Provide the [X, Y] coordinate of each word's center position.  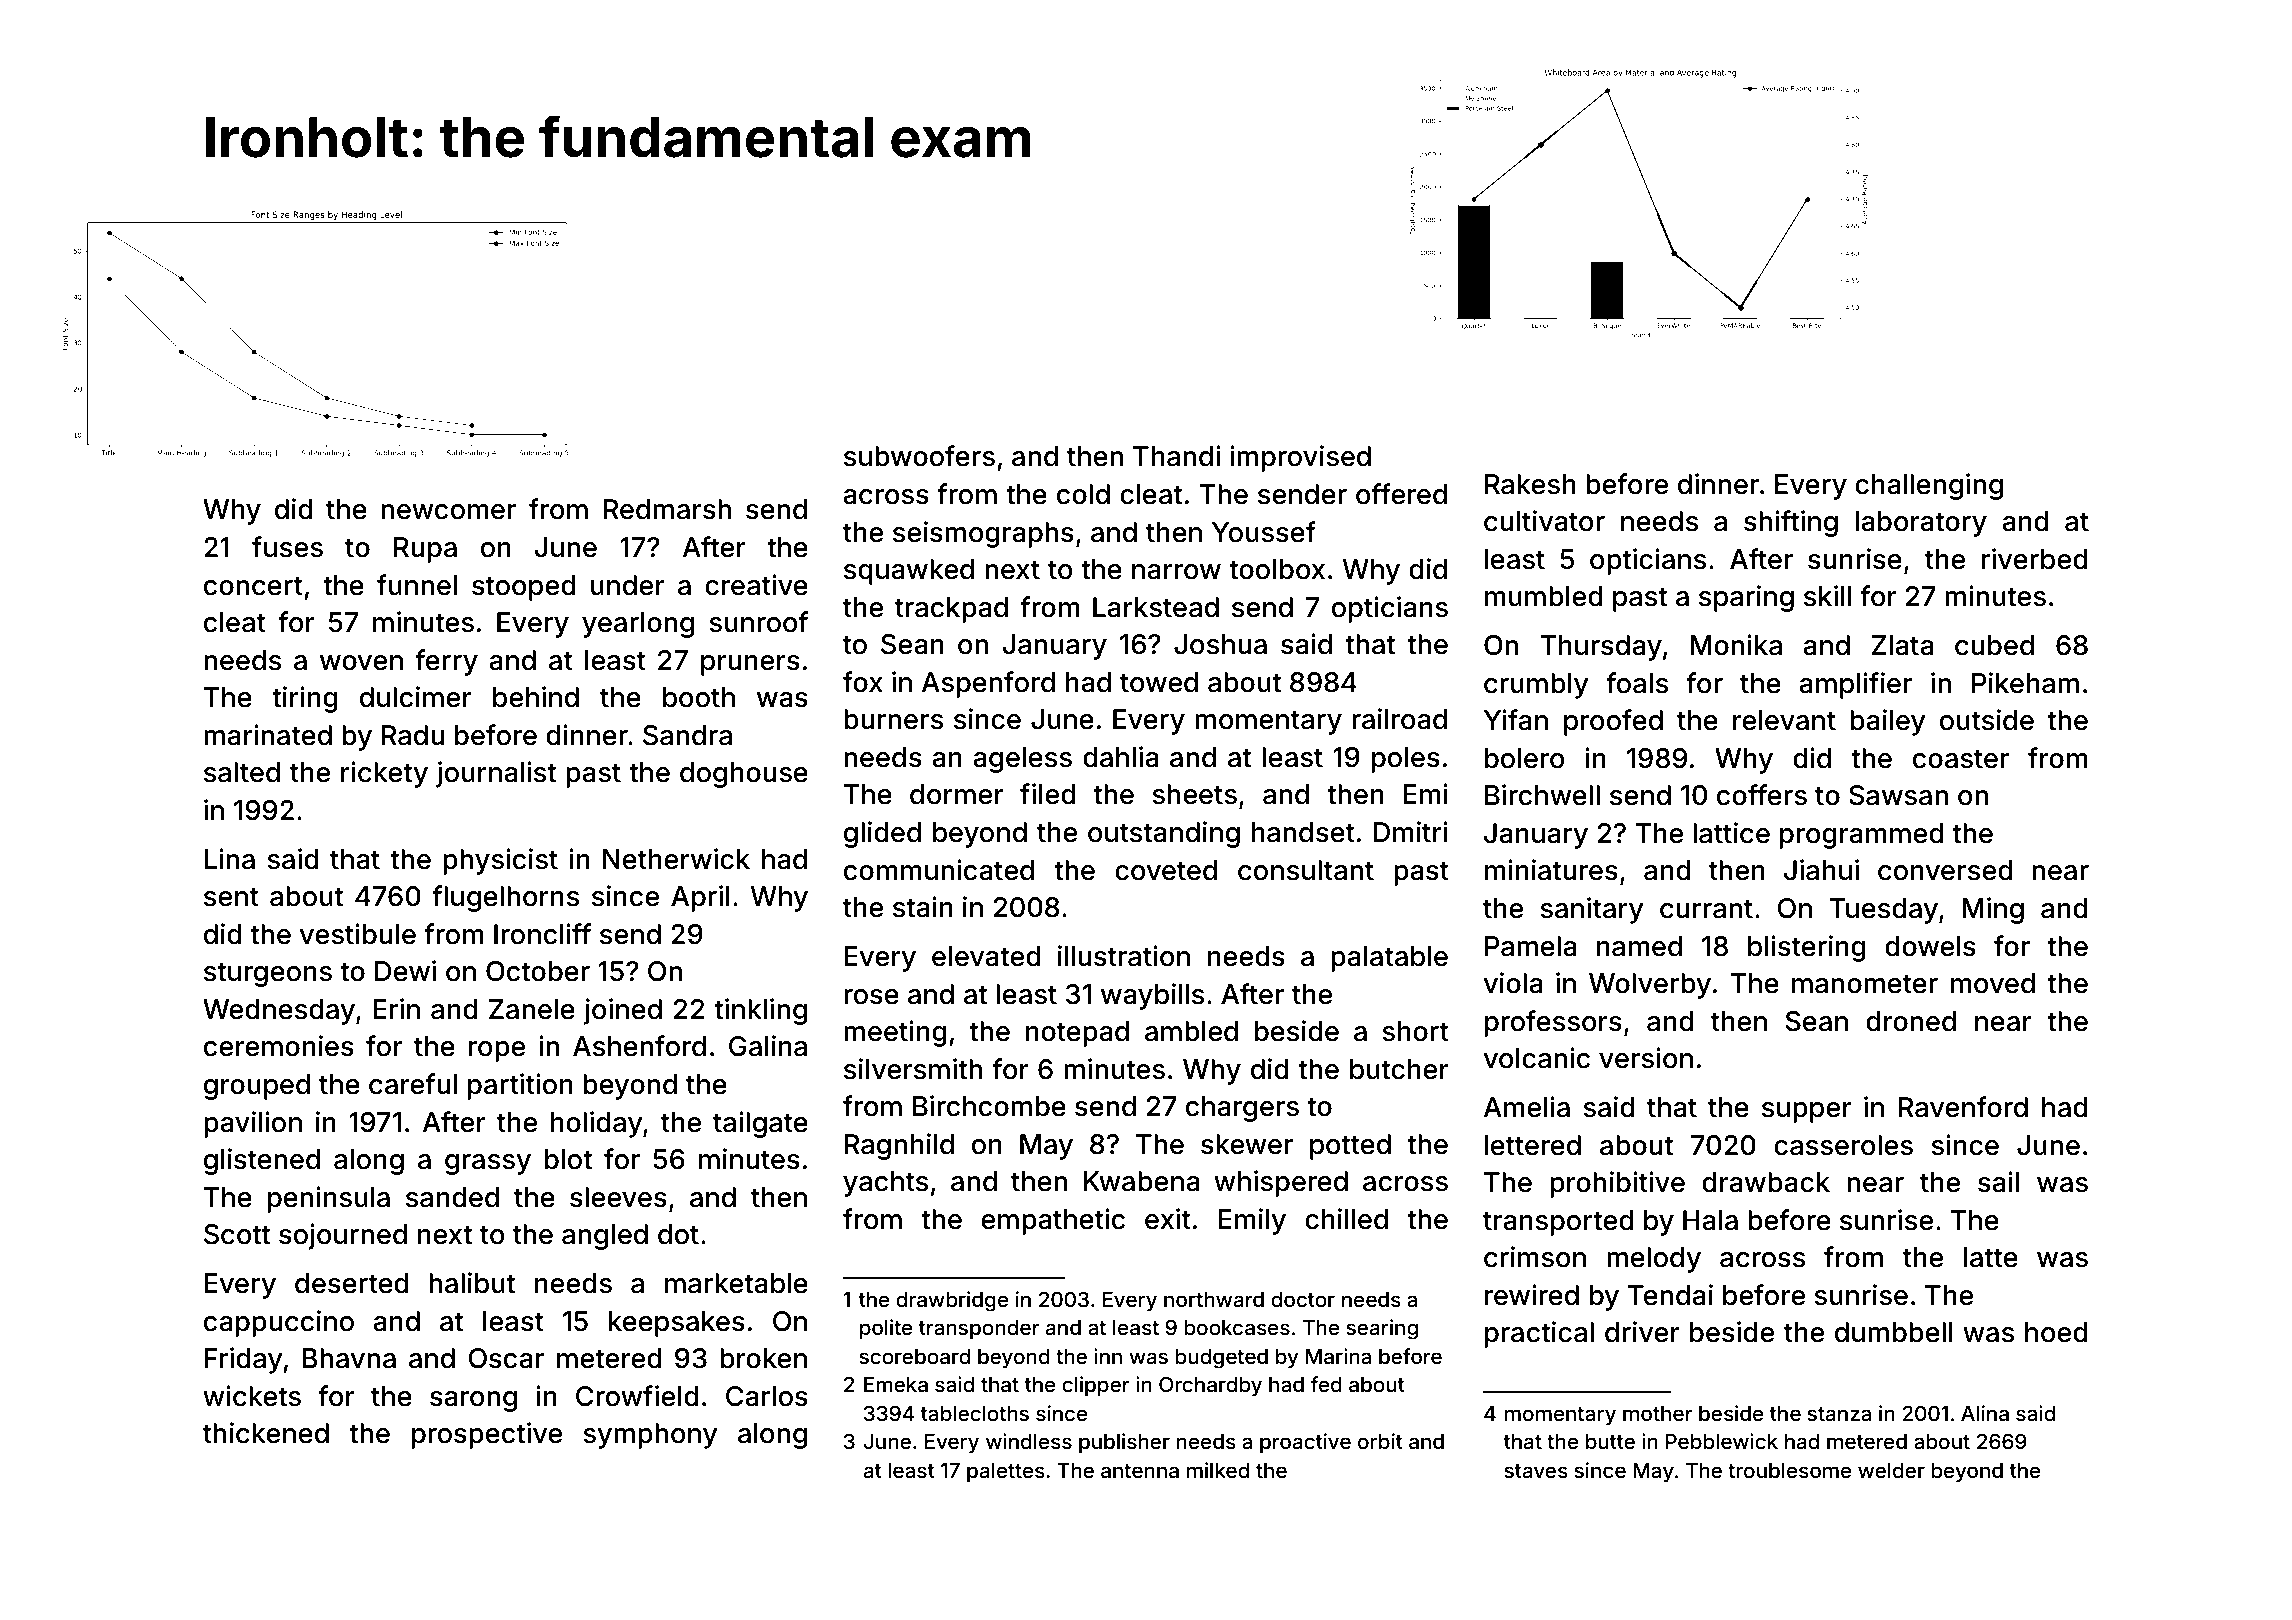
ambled [1191, 1031]
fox [863, 682]
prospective [487, 1435]
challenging [1929, 486]
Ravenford [1963, 1107]
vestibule [357, 934]
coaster [1961, 759]
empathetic [1053, 1221]
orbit [1380, 1441]
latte [1991, 1257]
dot [678, 1234]
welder [1891, 1470]
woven [361, 663]
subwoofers [919, 456]
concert [253, 586]
